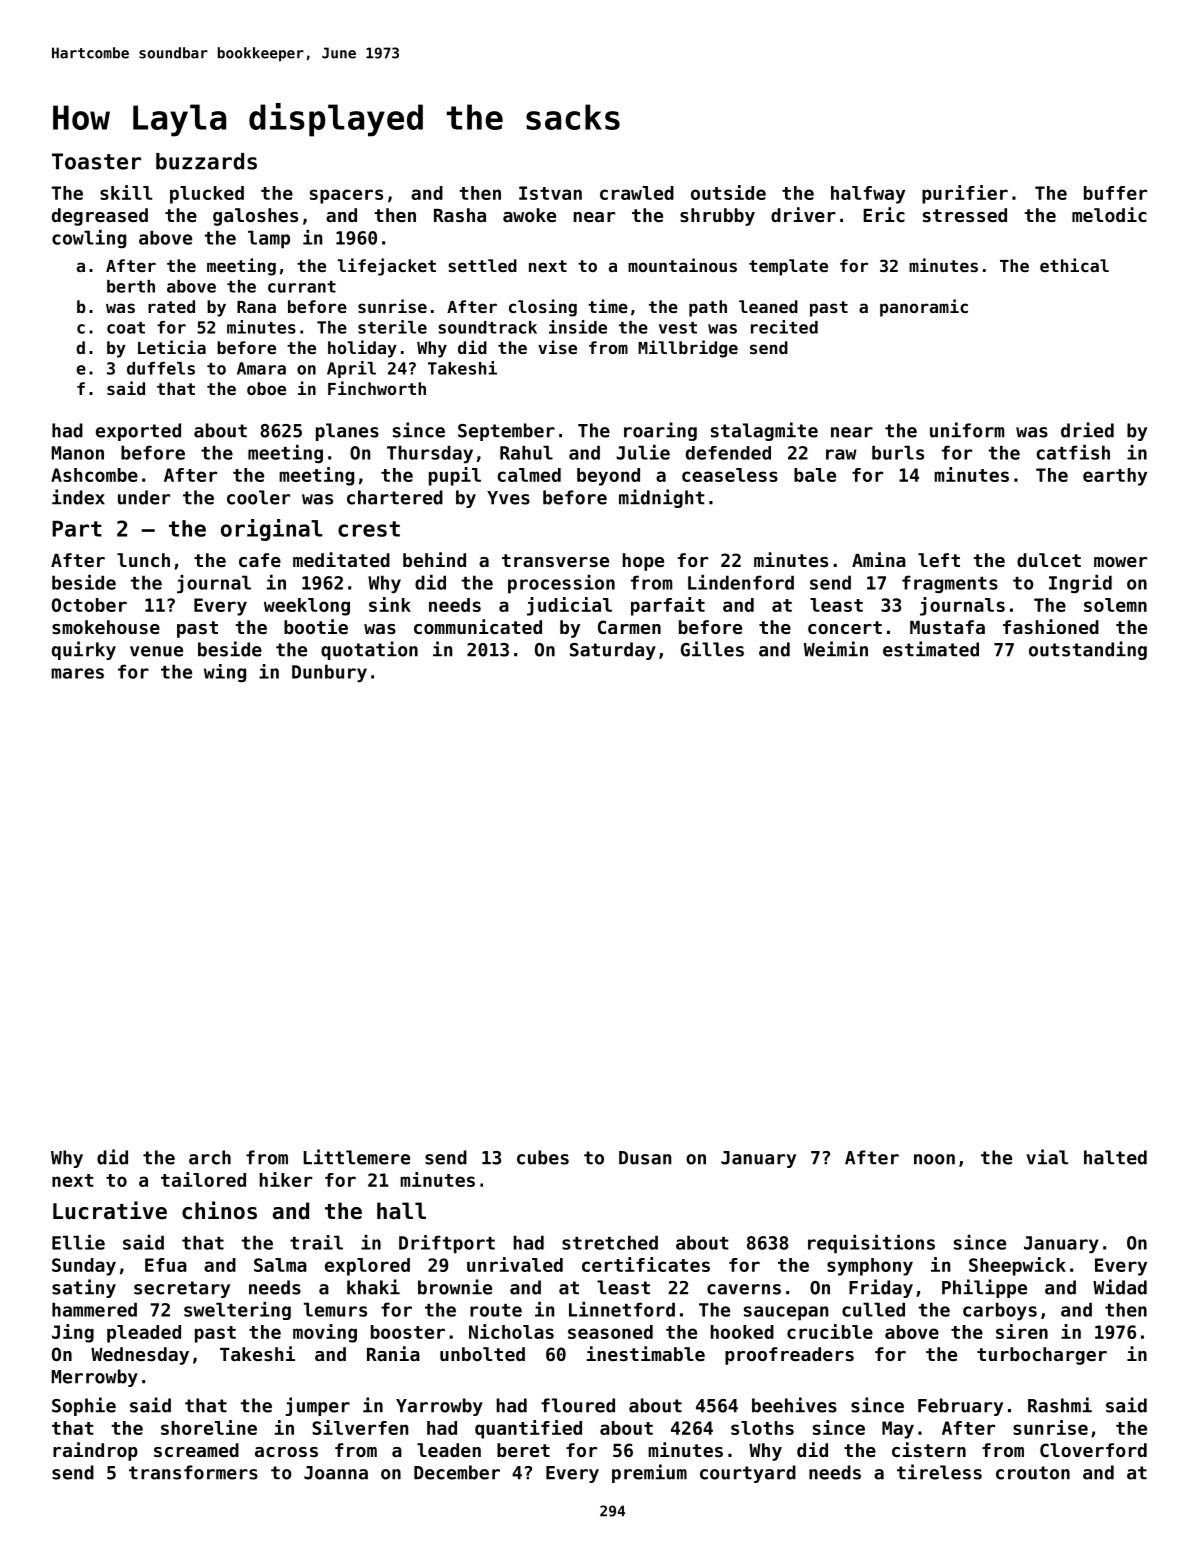 The height and width of the image is (1552, 1199). Describe the element at coordinates (578, 327) in the image. I see `inside` at that location.
